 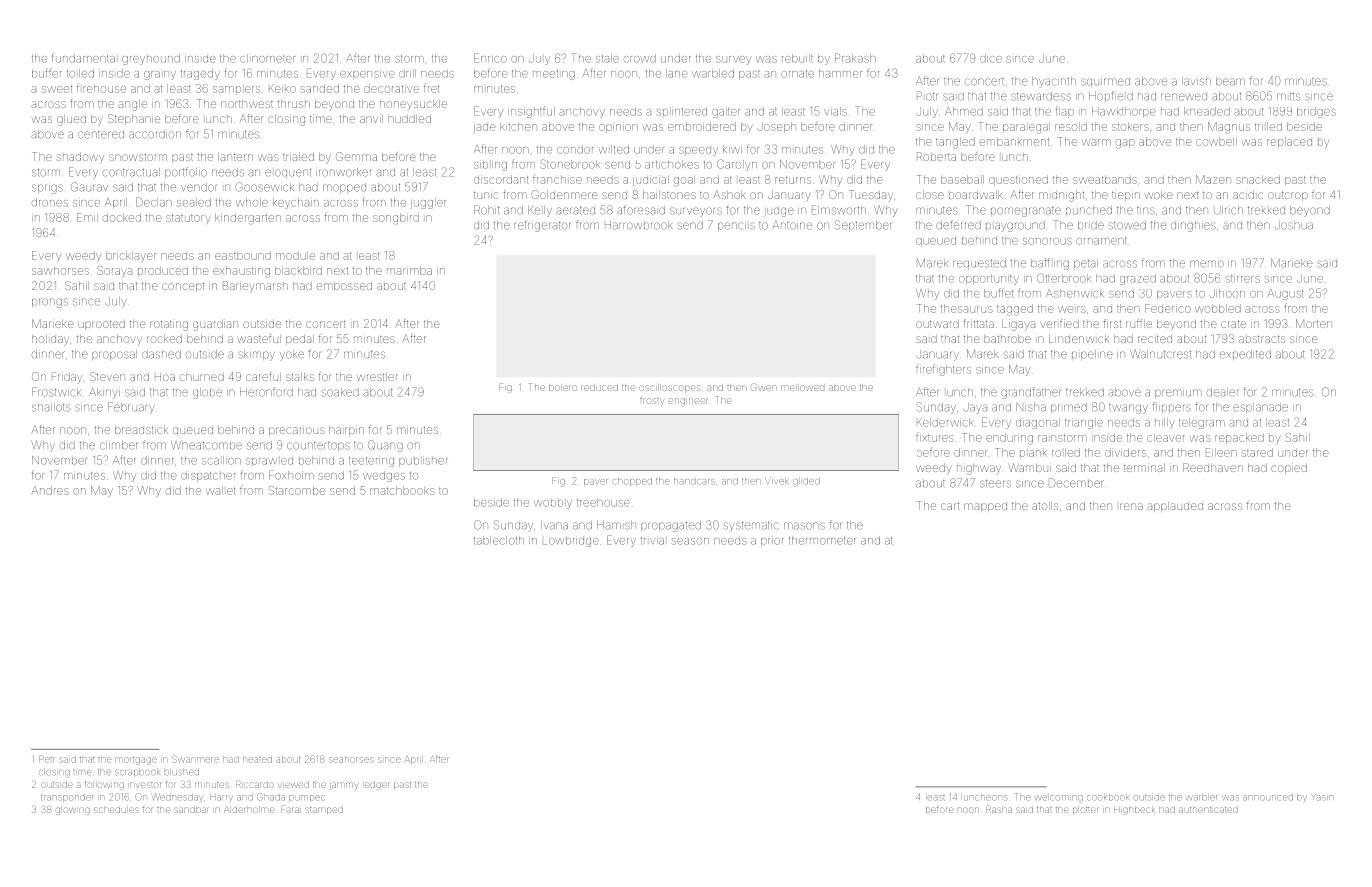 I want to click on dinghies, so click(x=1193, y=227).
